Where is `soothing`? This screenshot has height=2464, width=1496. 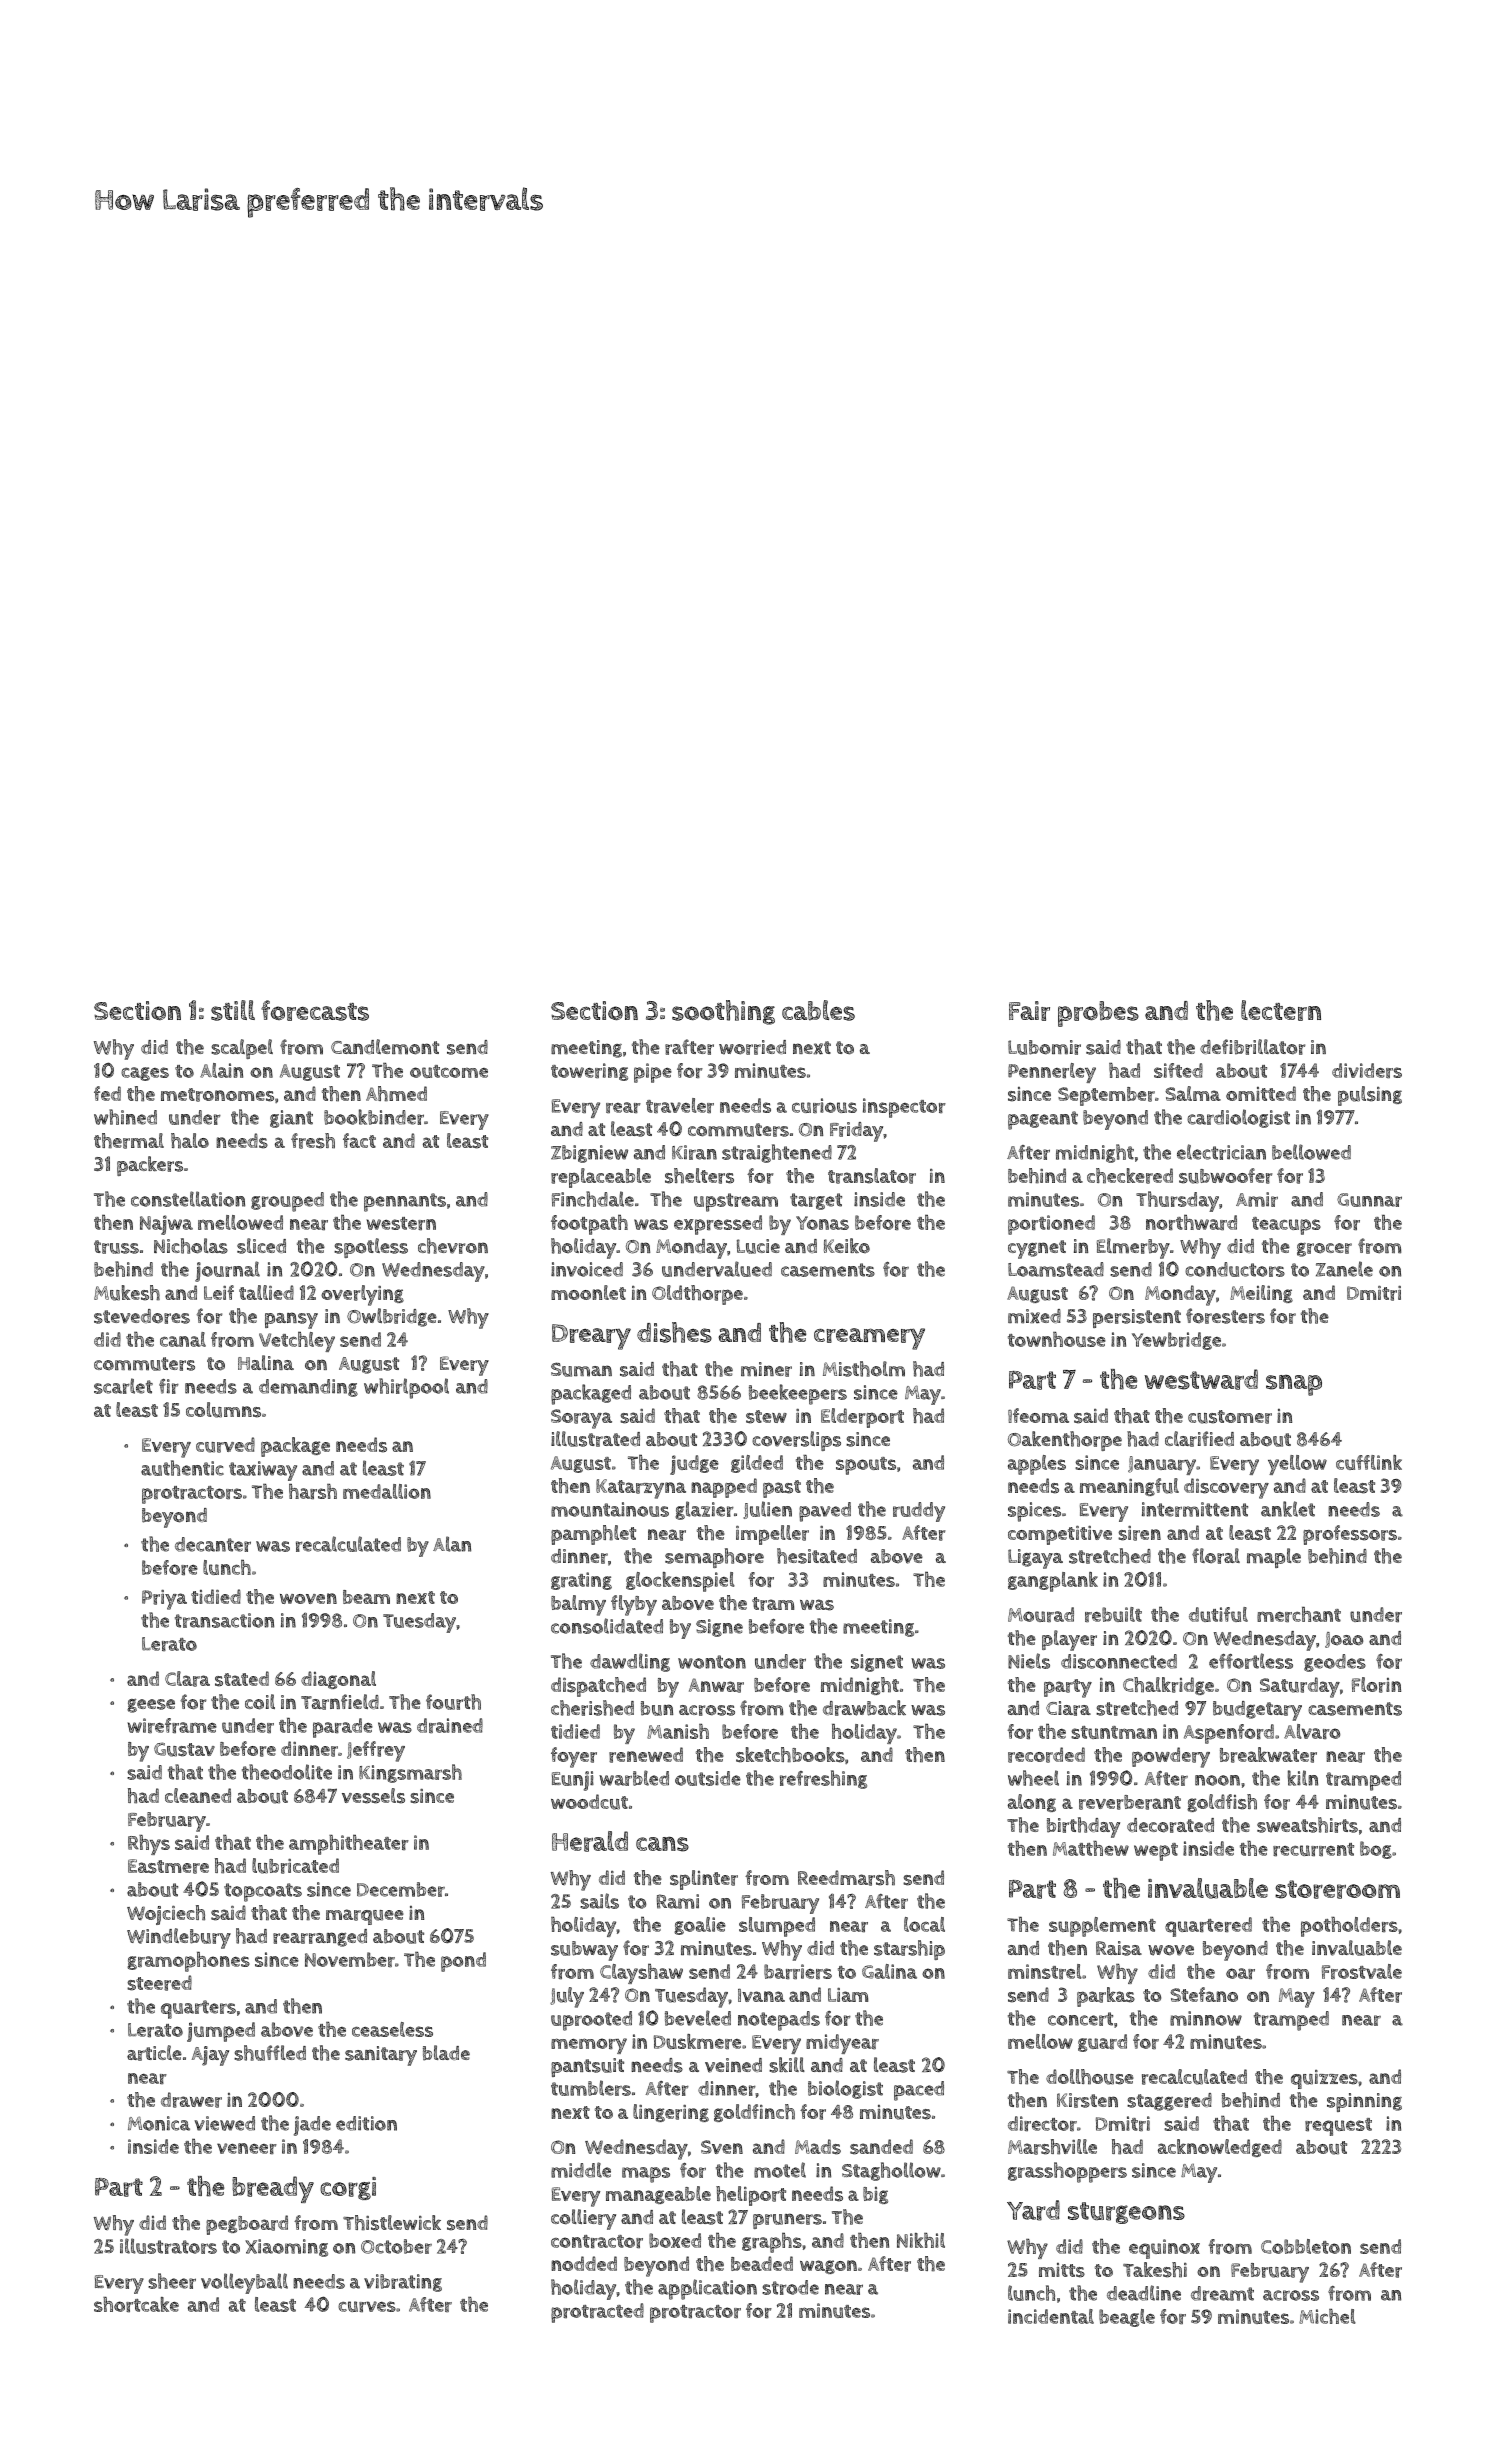 soothing is located at coordinates (723, 1012).
